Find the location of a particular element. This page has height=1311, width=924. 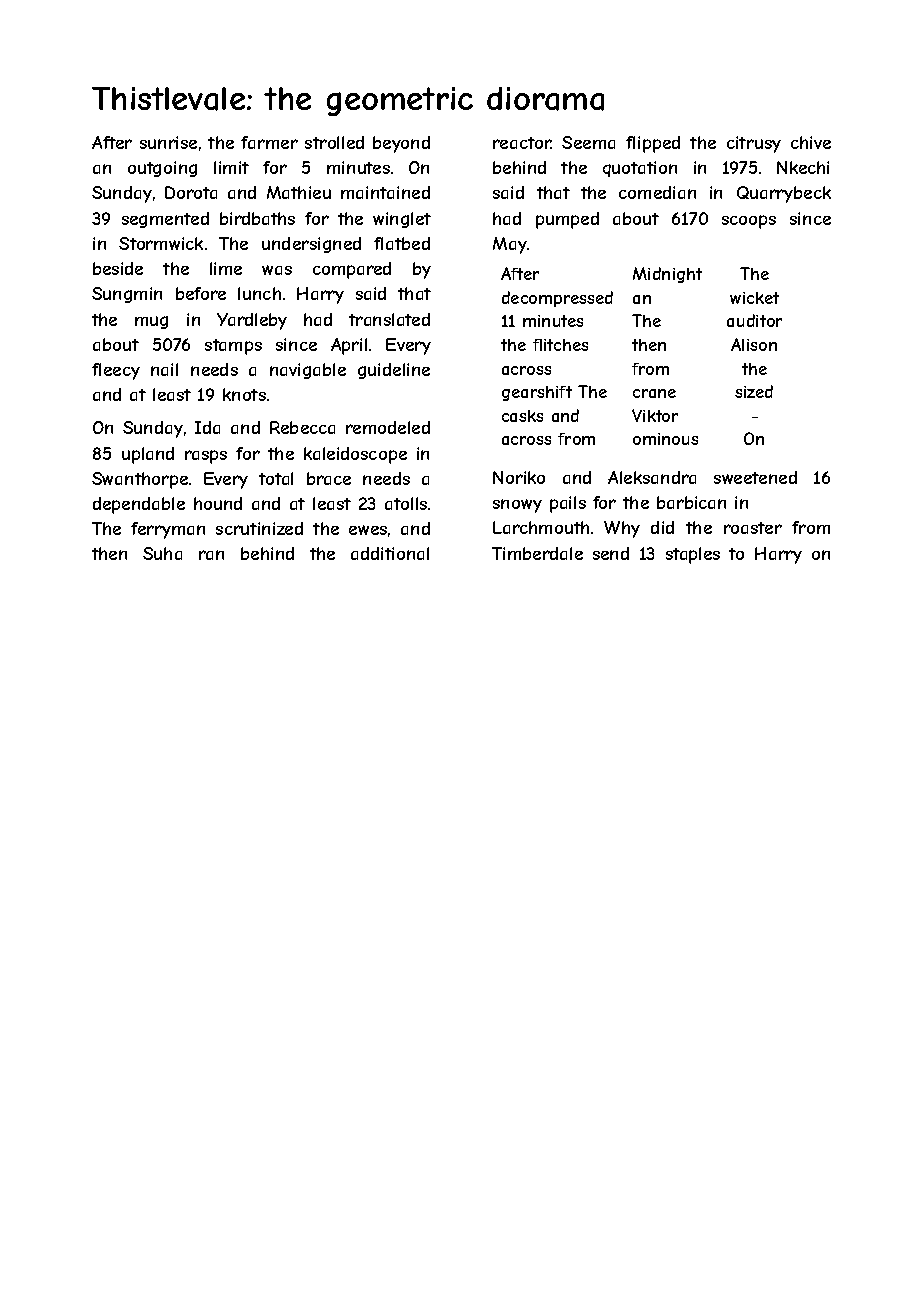

gearshift is located at coordinates (537, 393).
